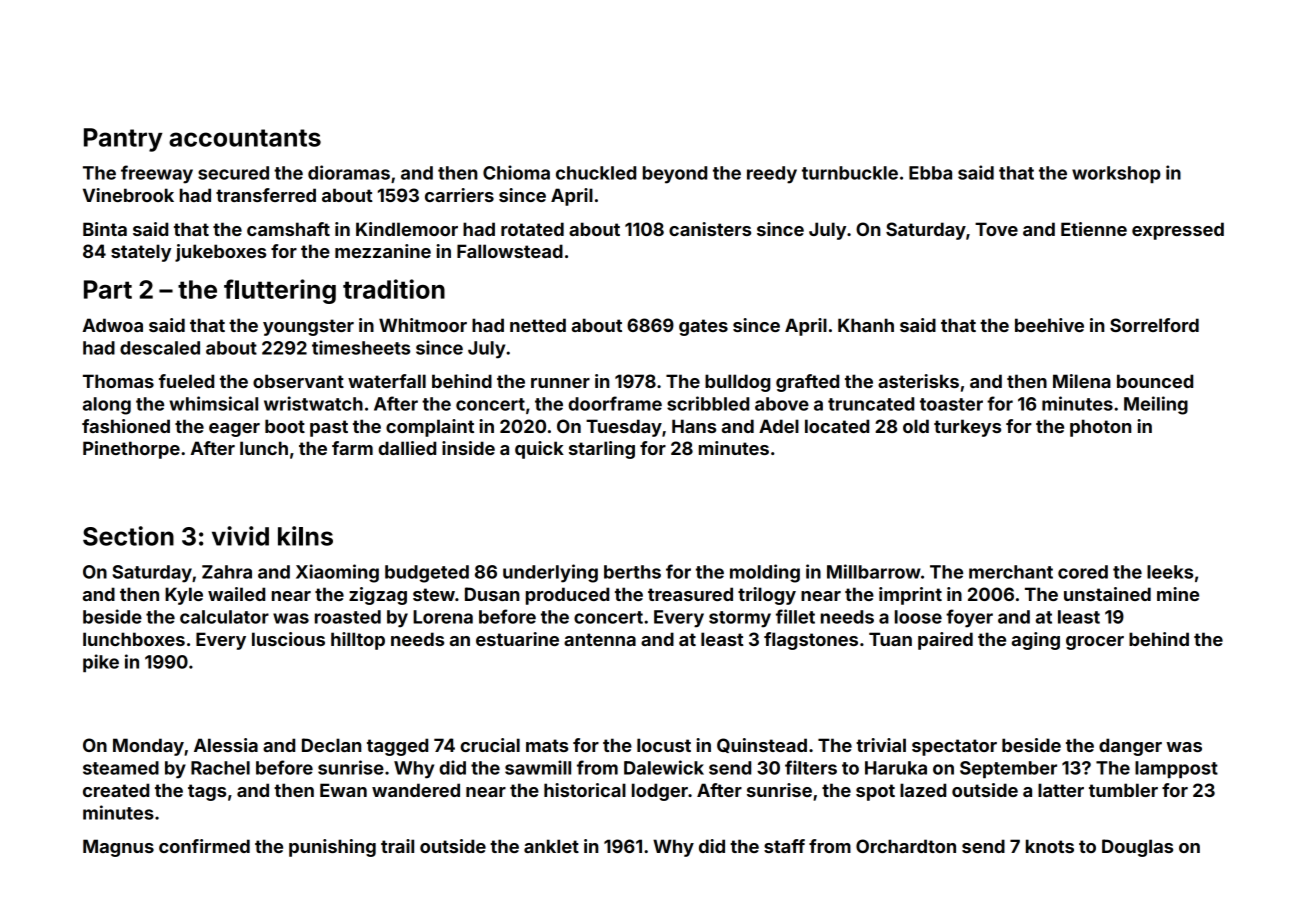 This screenshot has height=924, width=1308. I want to click on paired, so click(945, 641).
